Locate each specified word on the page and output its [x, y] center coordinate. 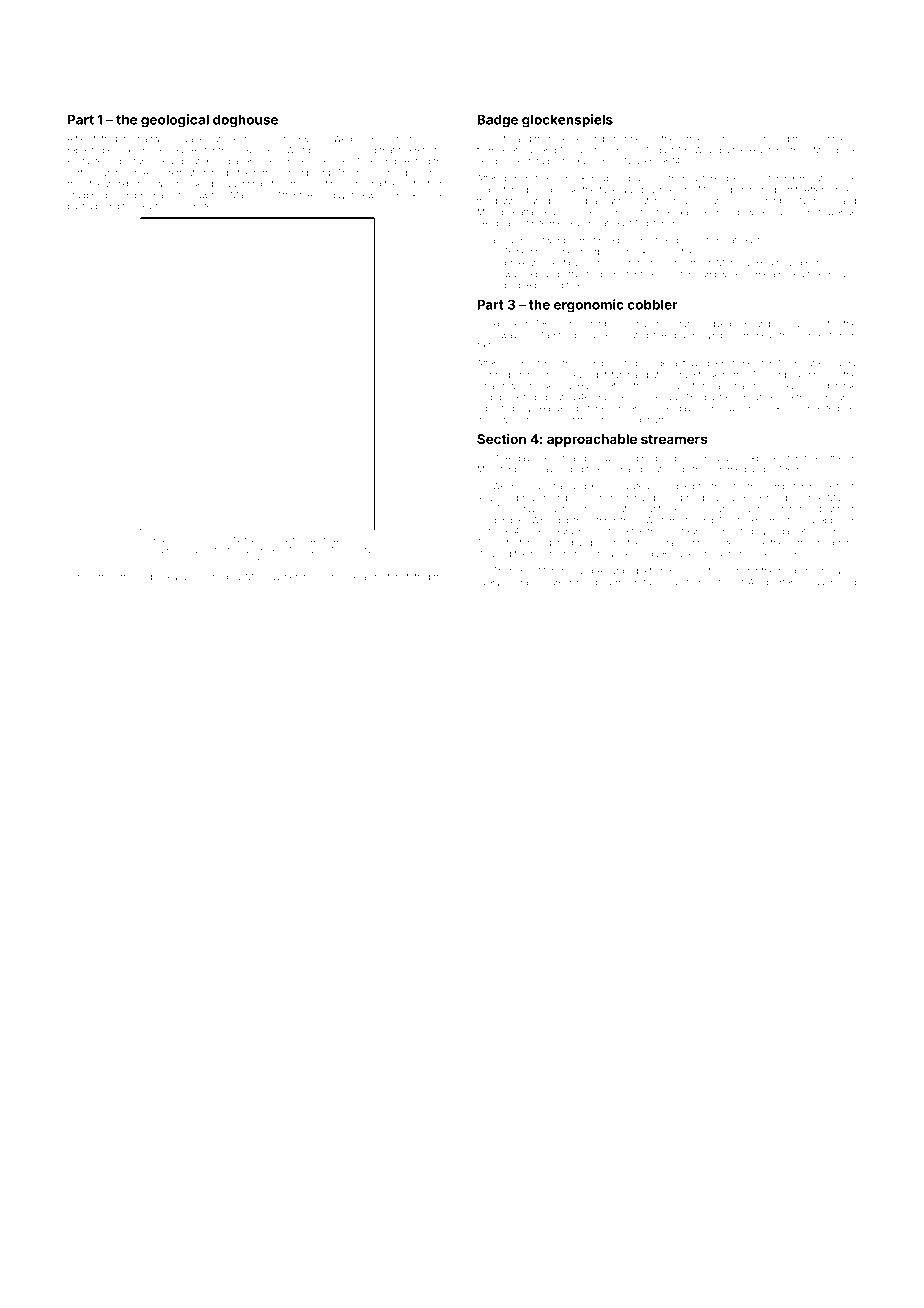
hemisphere [257, 560]
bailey [140, 207]
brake [516, 262]
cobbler [653, 304]
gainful [491, 375]
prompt [110, 207]
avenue [841, 213]
